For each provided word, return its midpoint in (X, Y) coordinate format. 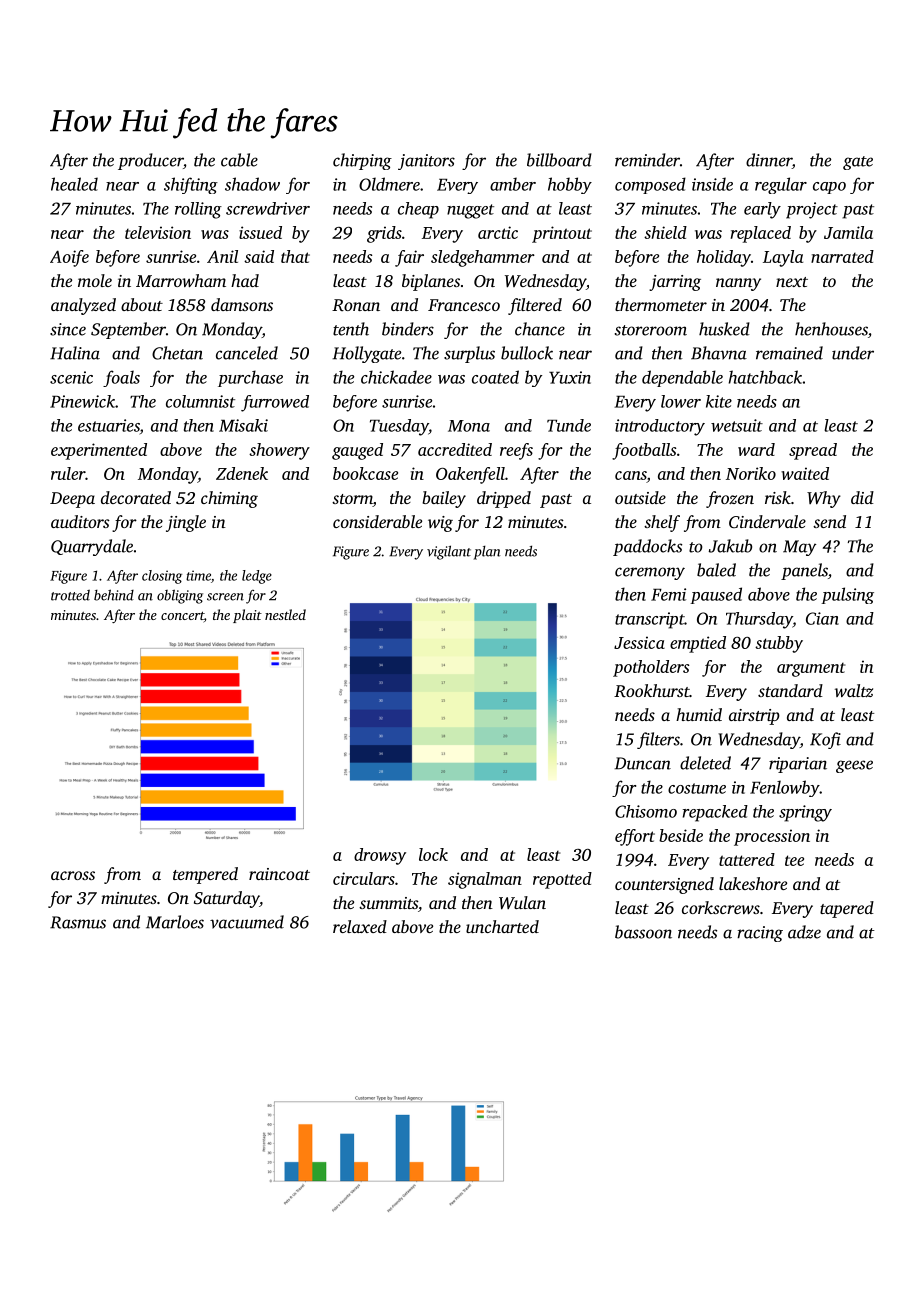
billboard (559, 160)
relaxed (360, 926)
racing (760, 934)
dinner (769, 161)
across (73, 875)
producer (150, 161)
